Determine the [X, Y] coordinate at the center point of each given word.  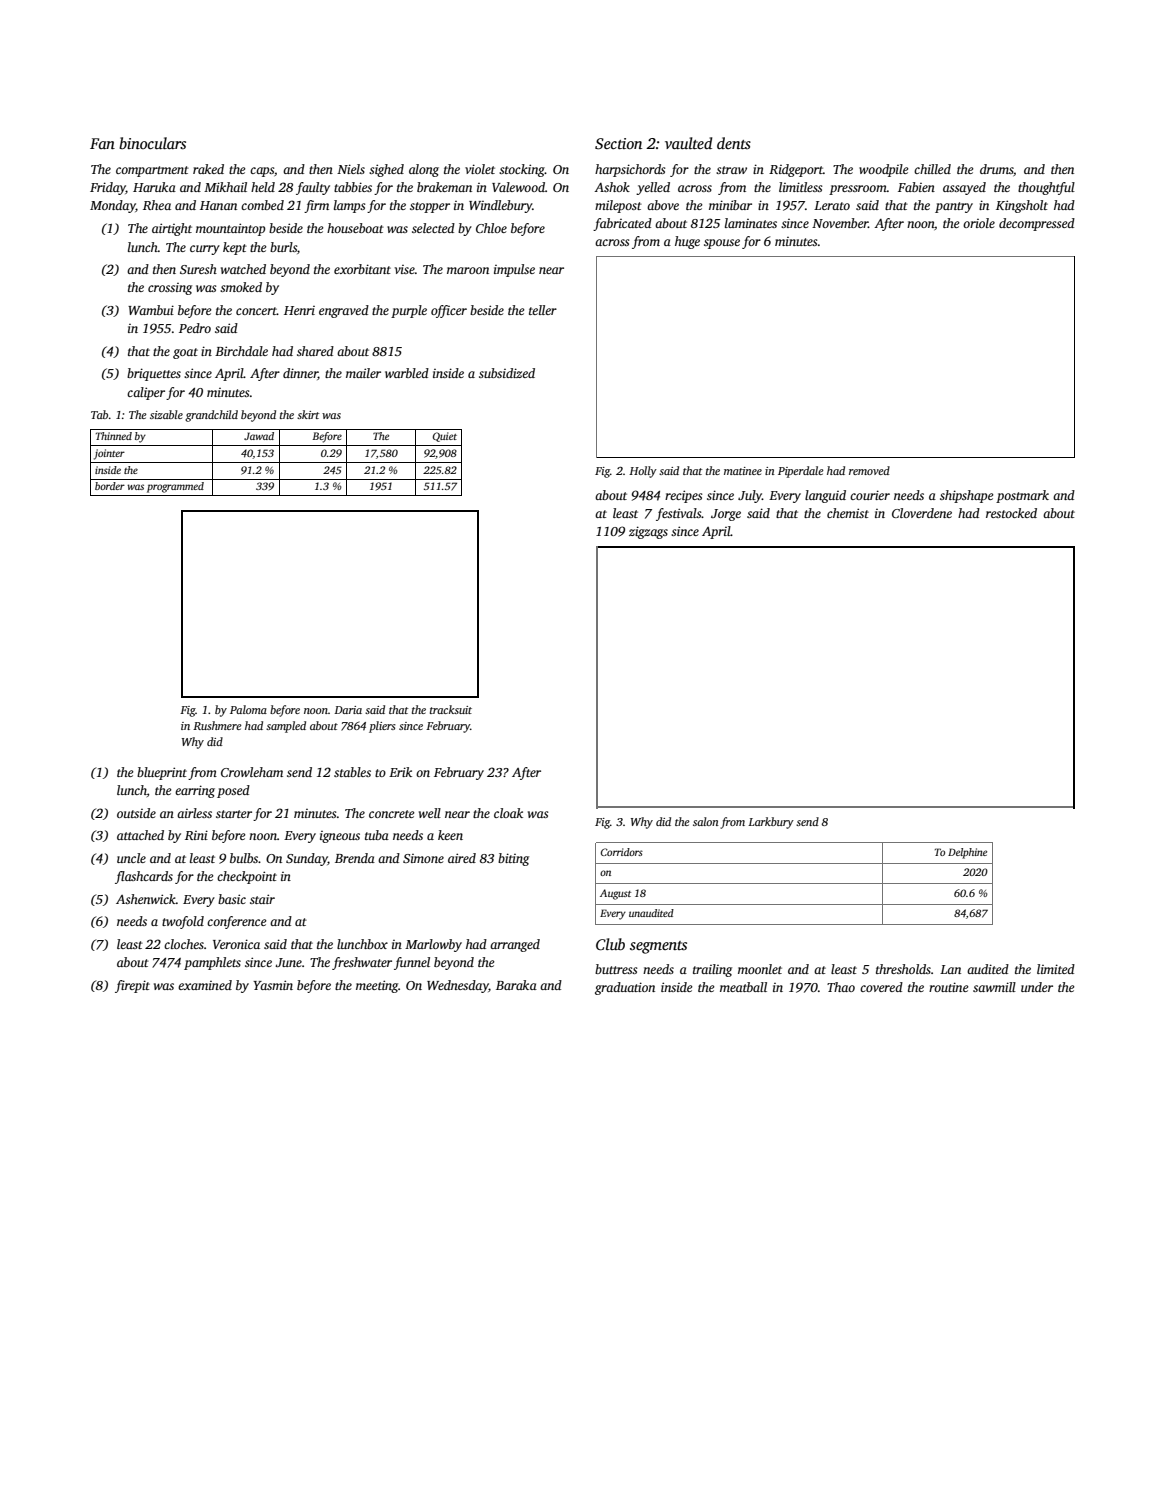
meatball [743, 987]
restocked [1011, 513]
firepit [132, 986]
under [1037, 987]
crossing [170, 289]
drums [996, 169]
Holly [643, 472]
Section [618, 144]
